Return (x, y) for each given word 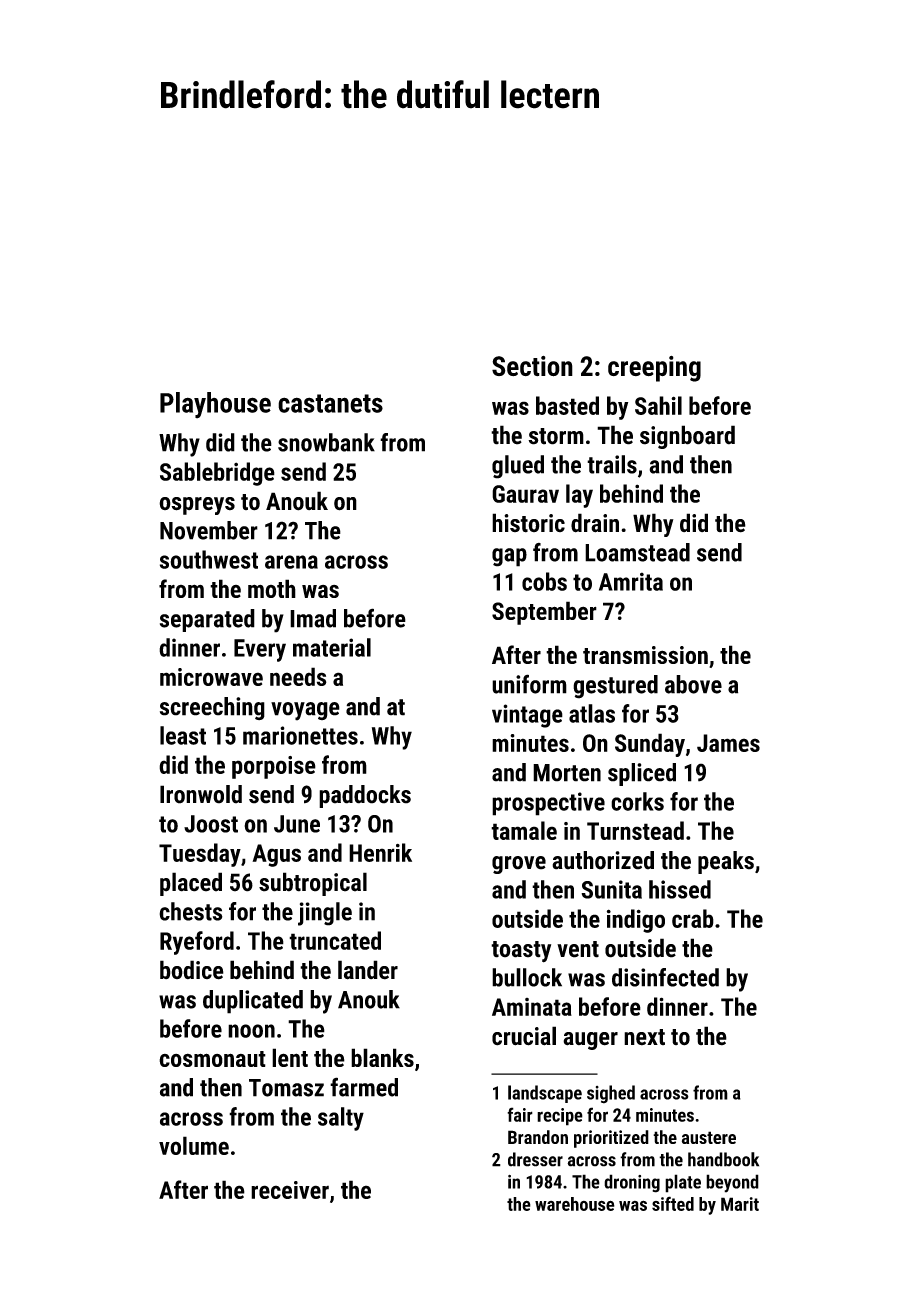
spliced (642, 774)
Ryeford (197, 943)
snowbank (326, 442)
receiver (290, 1190)
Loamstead (637, 552)
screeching (212, 708)
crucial (524, 1036)
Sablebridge (217, 474)
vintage (527, 716)
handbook (723, 1159)
